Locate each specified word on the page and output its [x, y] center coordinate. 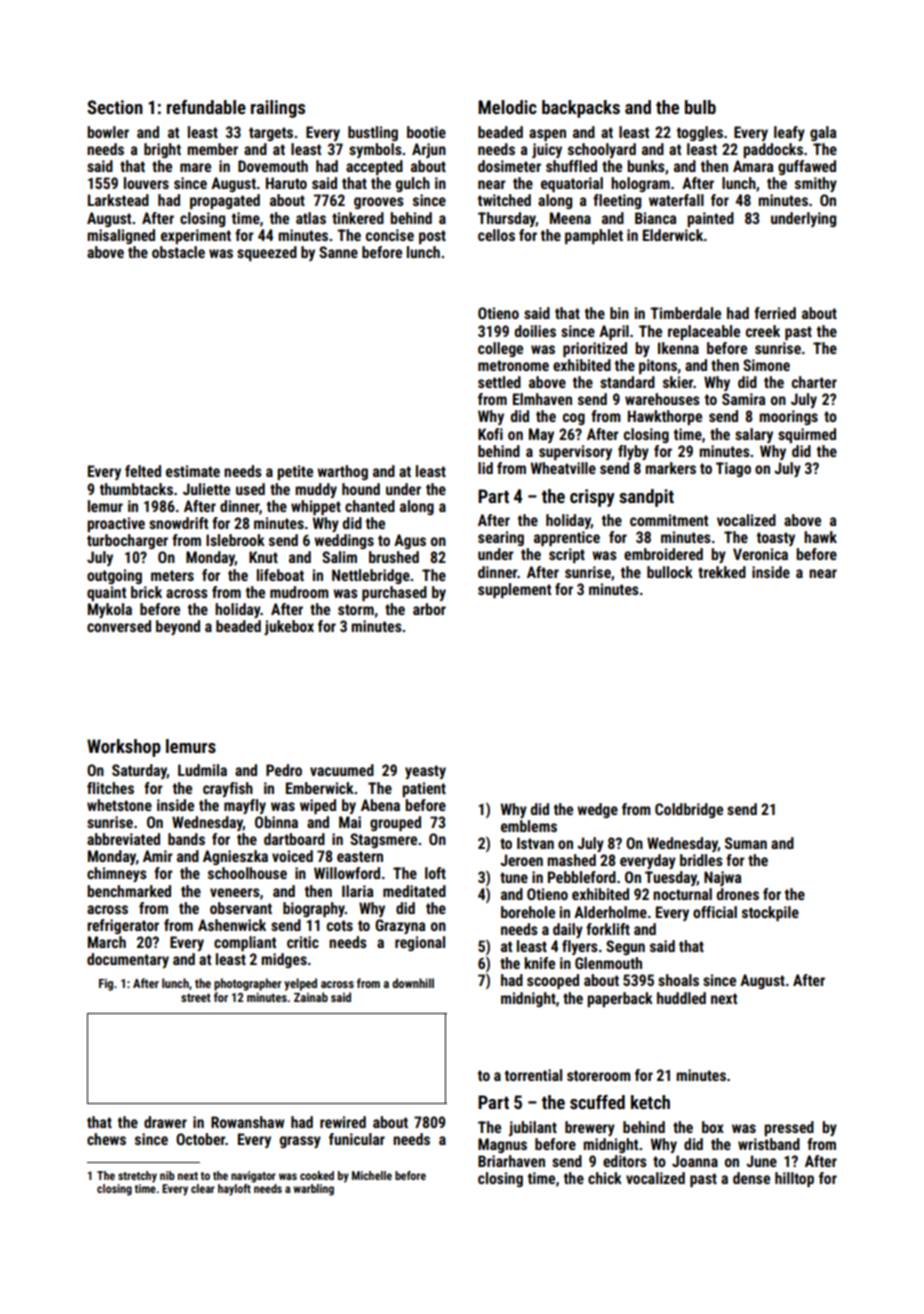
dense [751, 1178]
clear [203, 1188]
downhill [413, 983]
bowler [108, 132]
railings [278, 109]
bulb [700, 107]
